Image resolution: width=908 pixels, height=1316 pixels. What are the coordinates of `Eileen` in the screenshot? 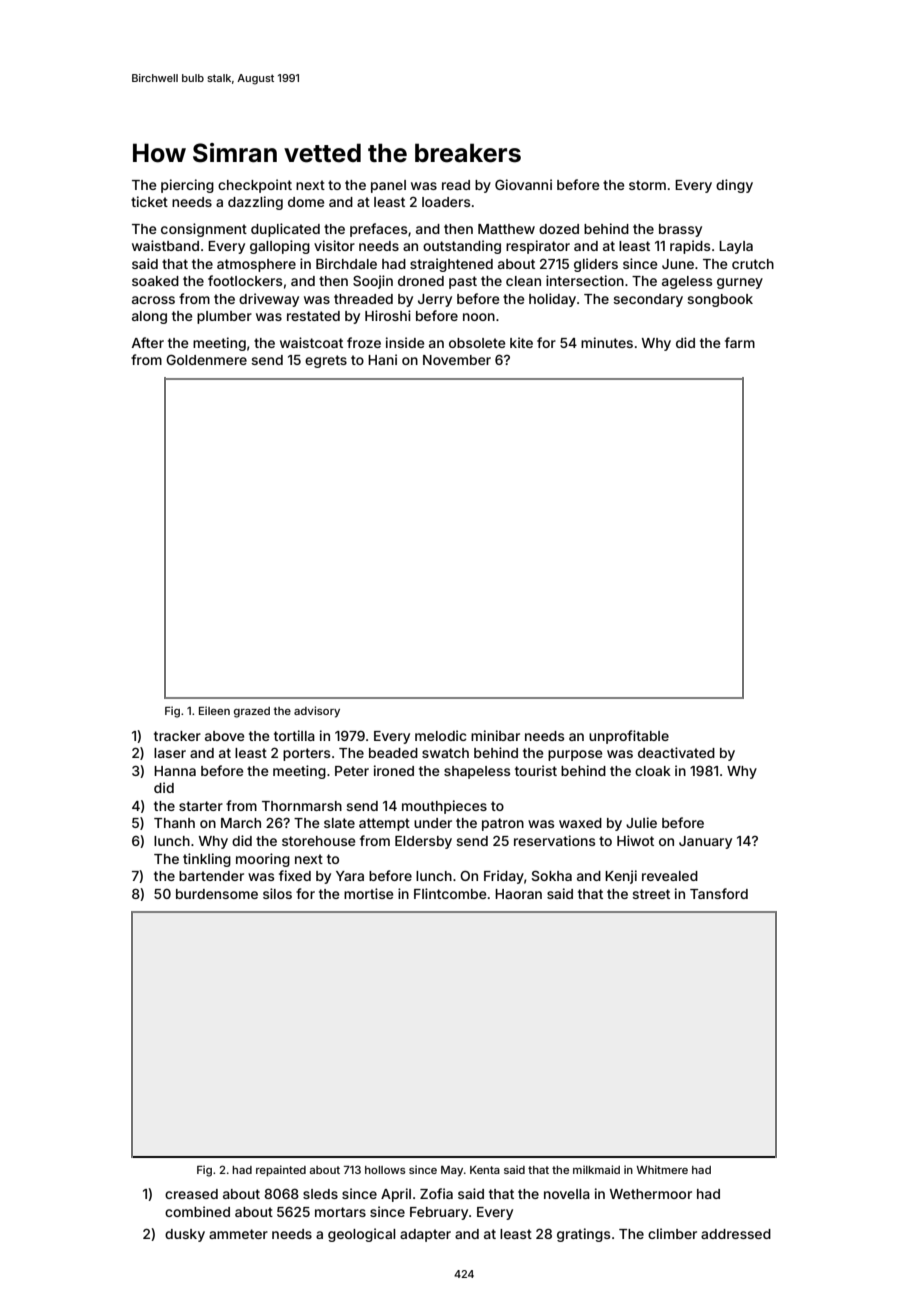 It's located at (214, 710).
